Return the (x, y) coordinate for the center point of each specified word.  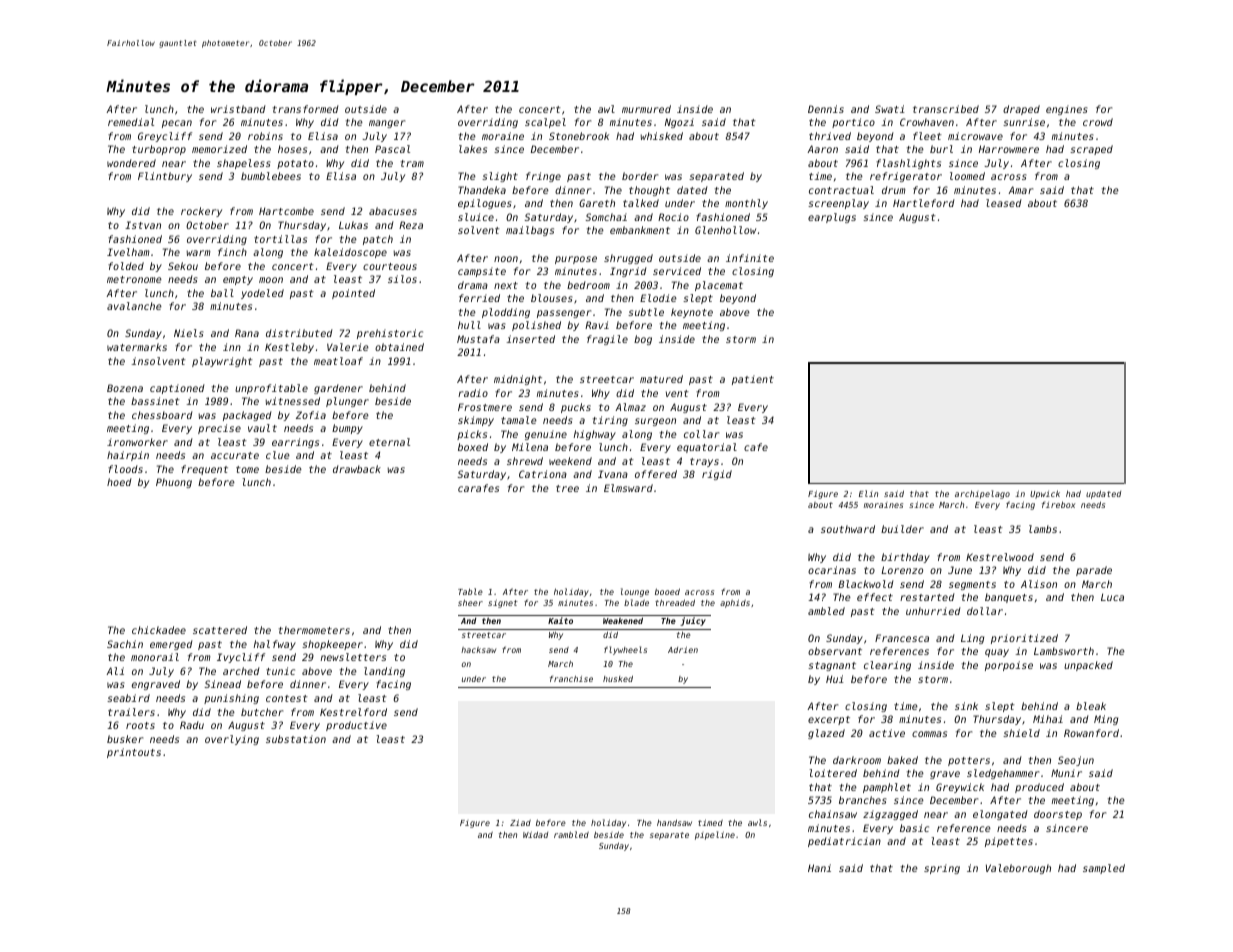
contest (287, 698)
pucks (576, 408)
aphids (735, 603)
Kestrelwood (1000, 557)
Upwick (1045, 494)
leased (1004, 203)
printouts (134, 753)
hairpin (128, 456)
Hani (819, 868)
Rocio (673, 217)
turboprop (159, 150)
